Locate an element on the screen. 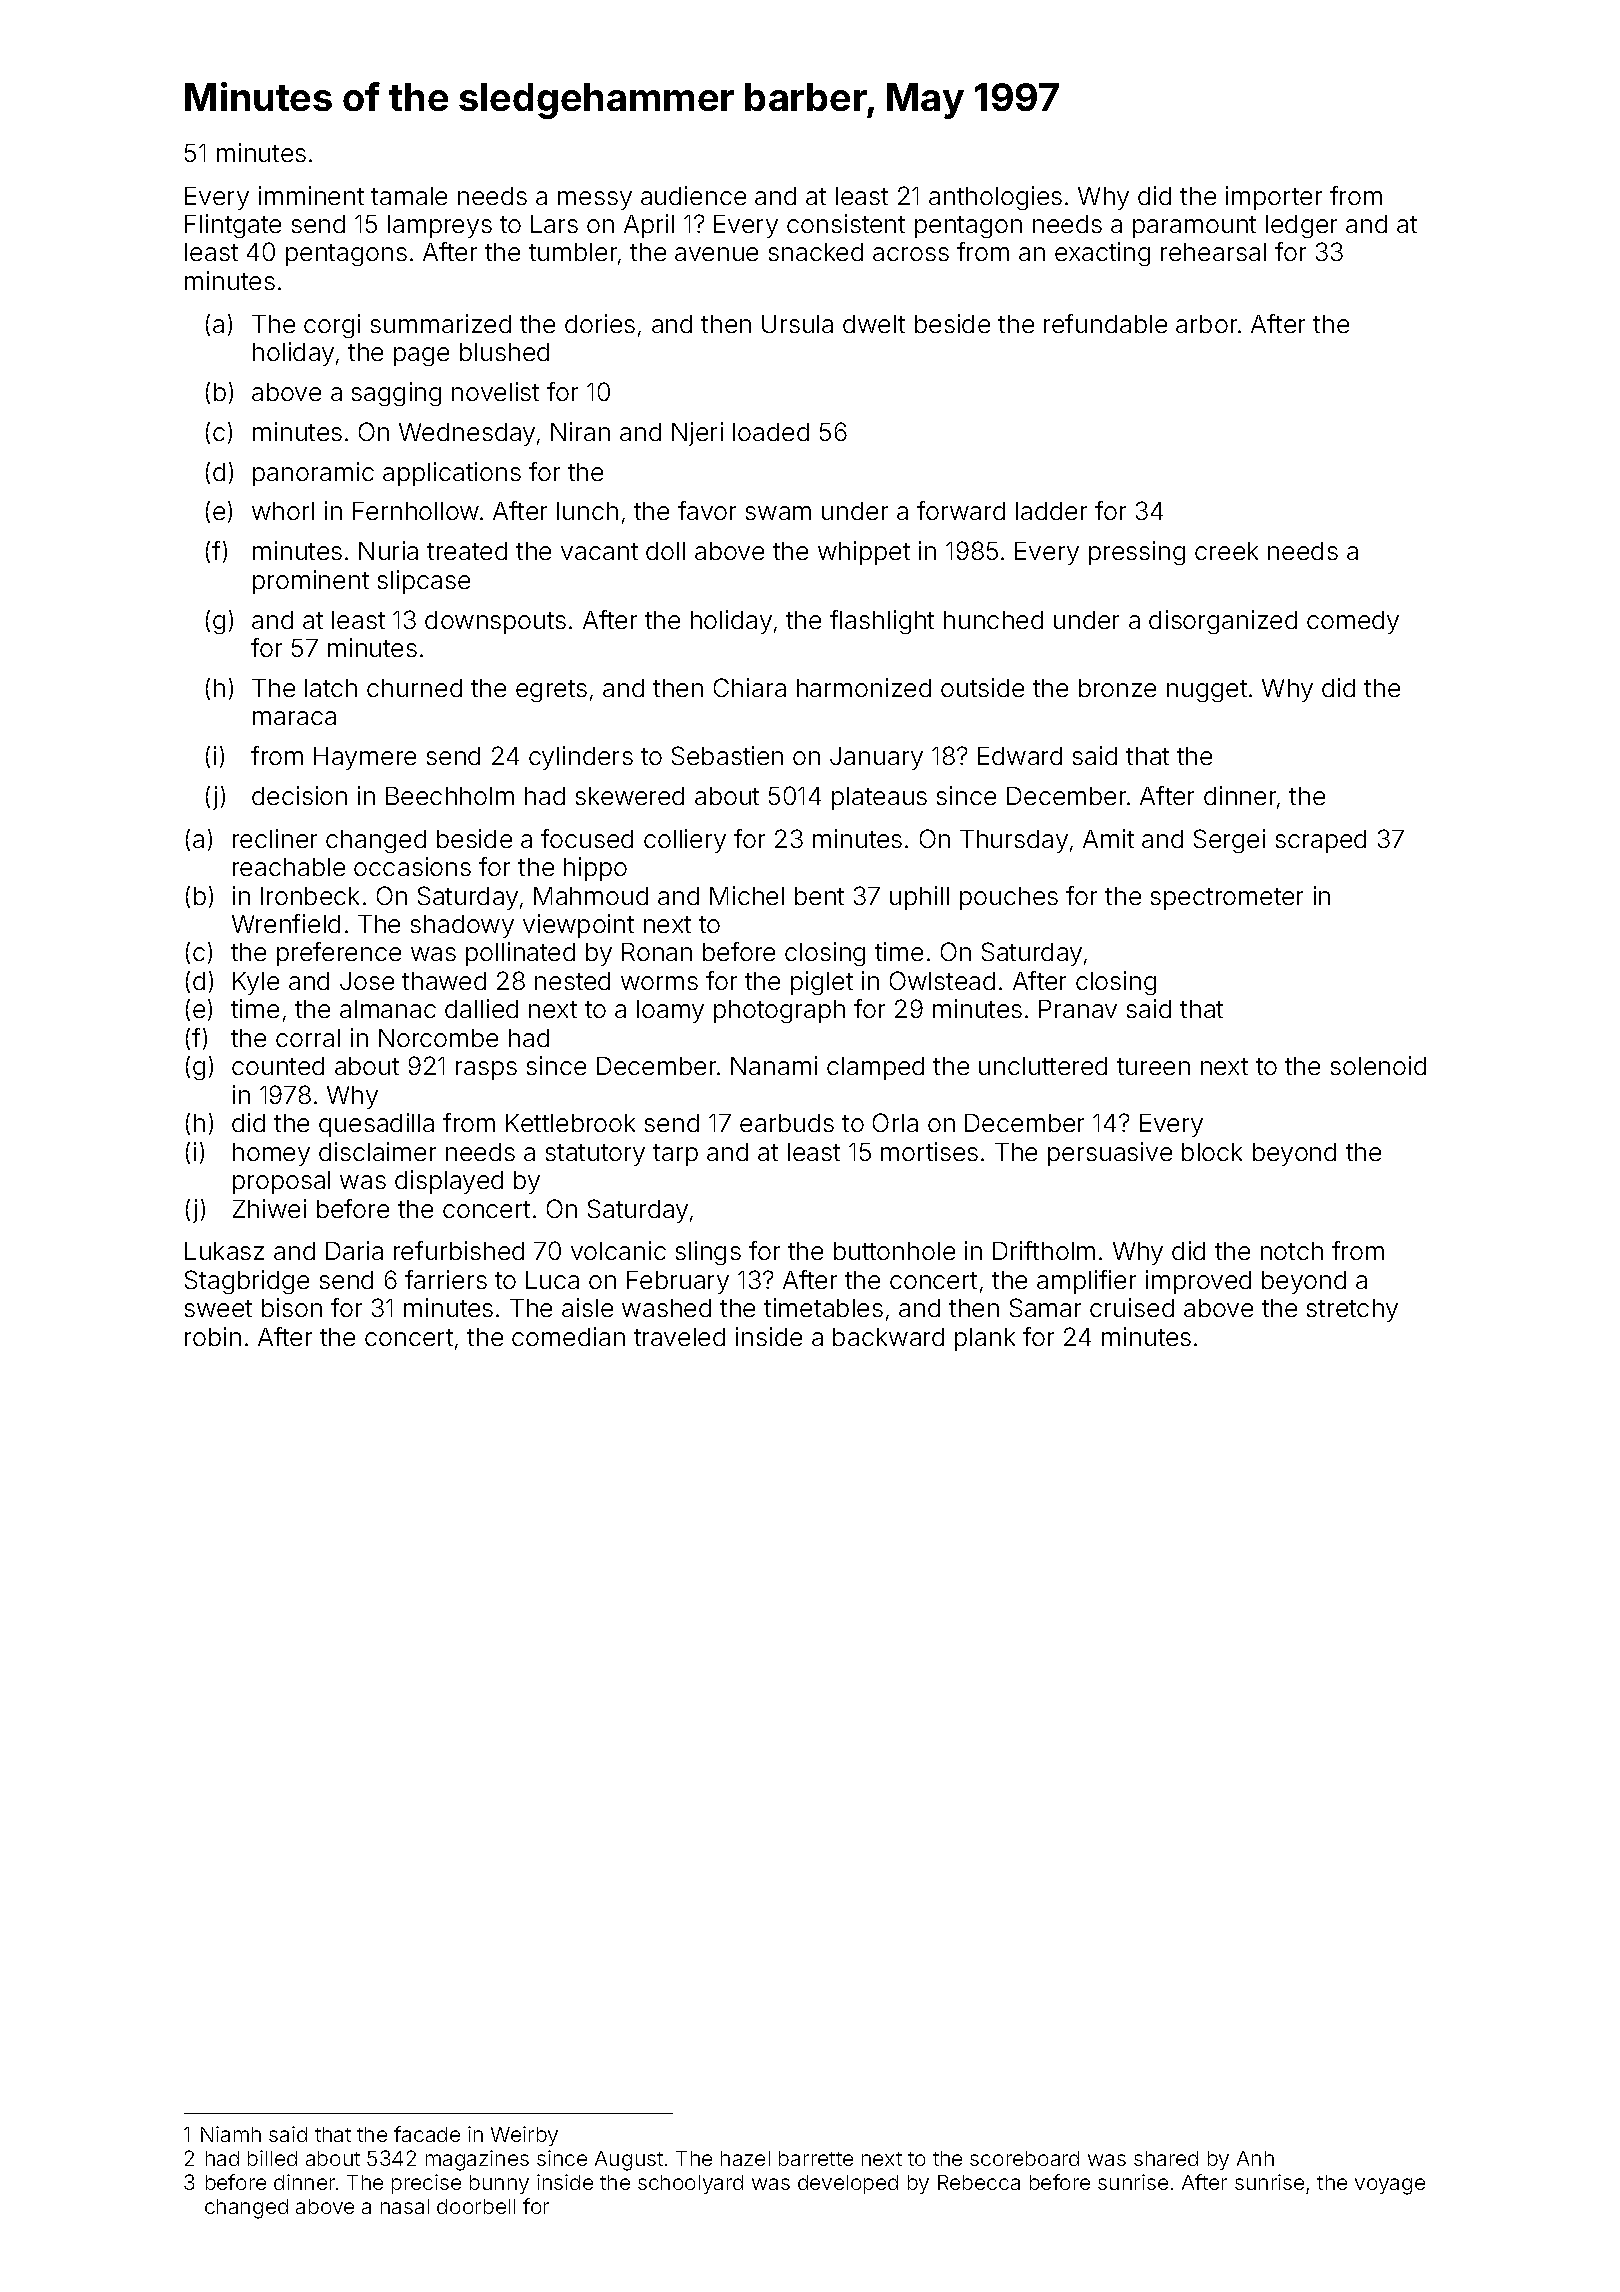 The image size is (1620, 2292). disclaimer is located at coordinates (377, 1151).
